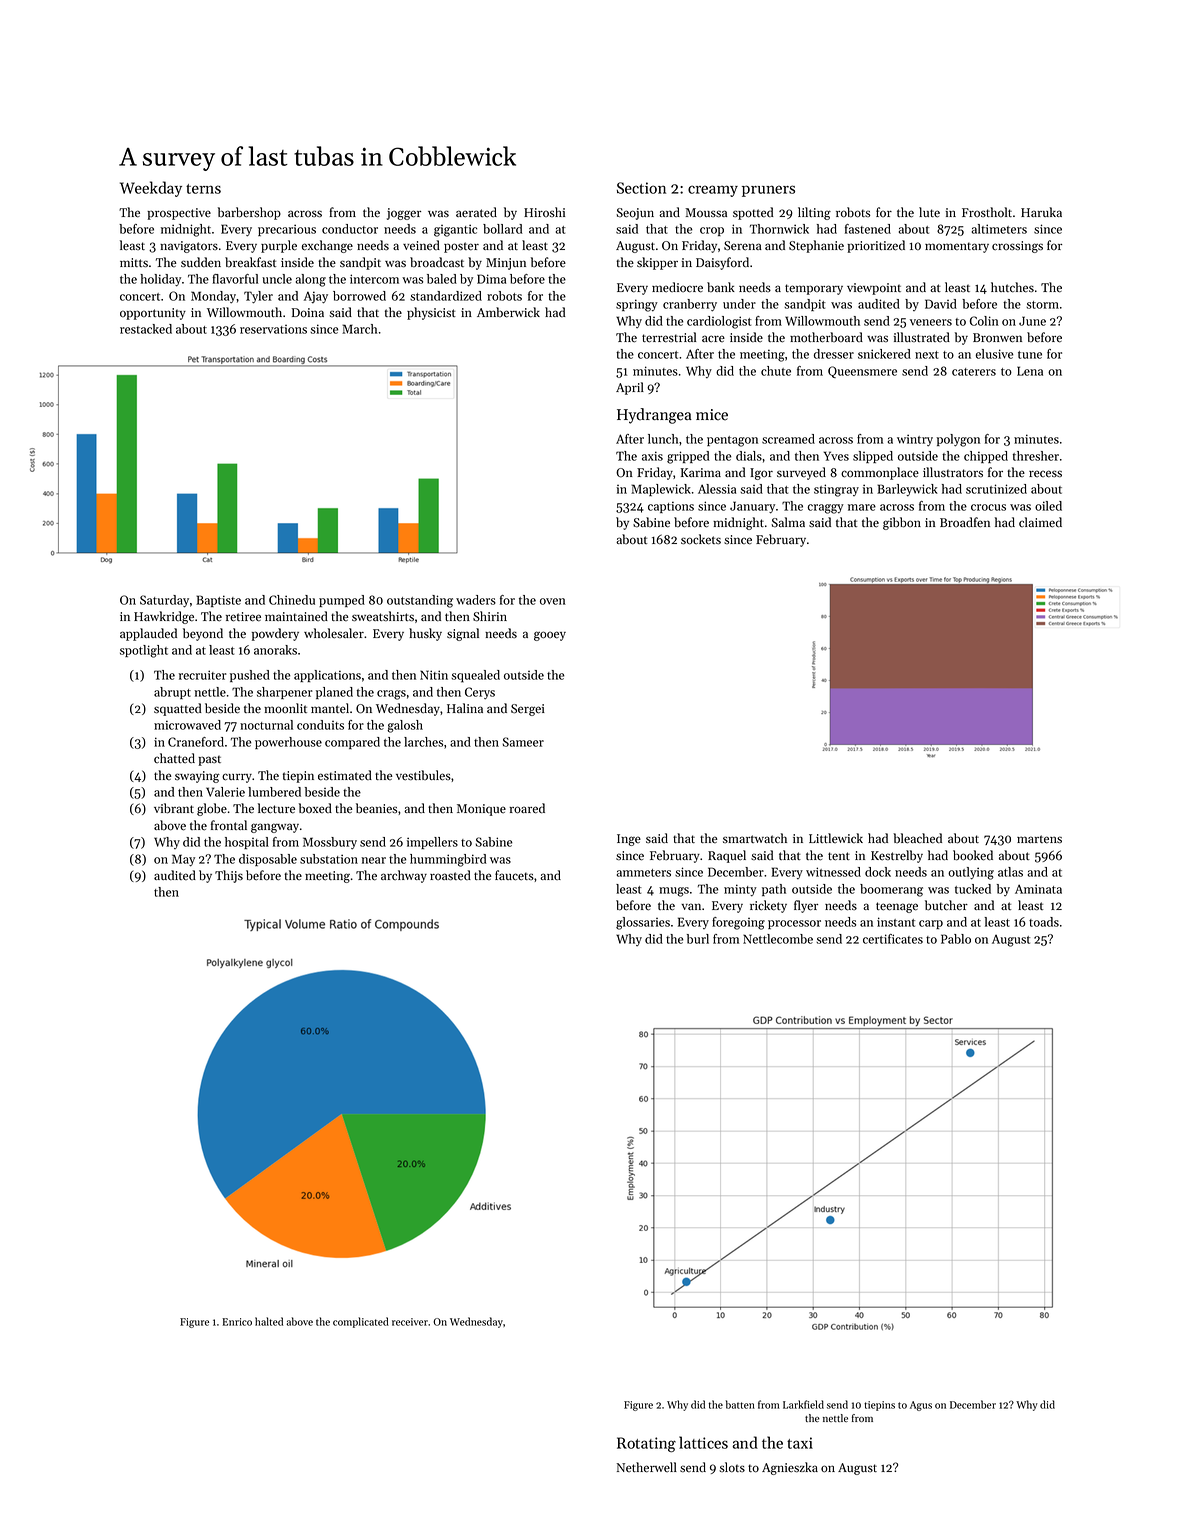  What do you see at coordinates (753, 213) in the screenshot?
I see `spotted` at bounding box center [753, 213].
